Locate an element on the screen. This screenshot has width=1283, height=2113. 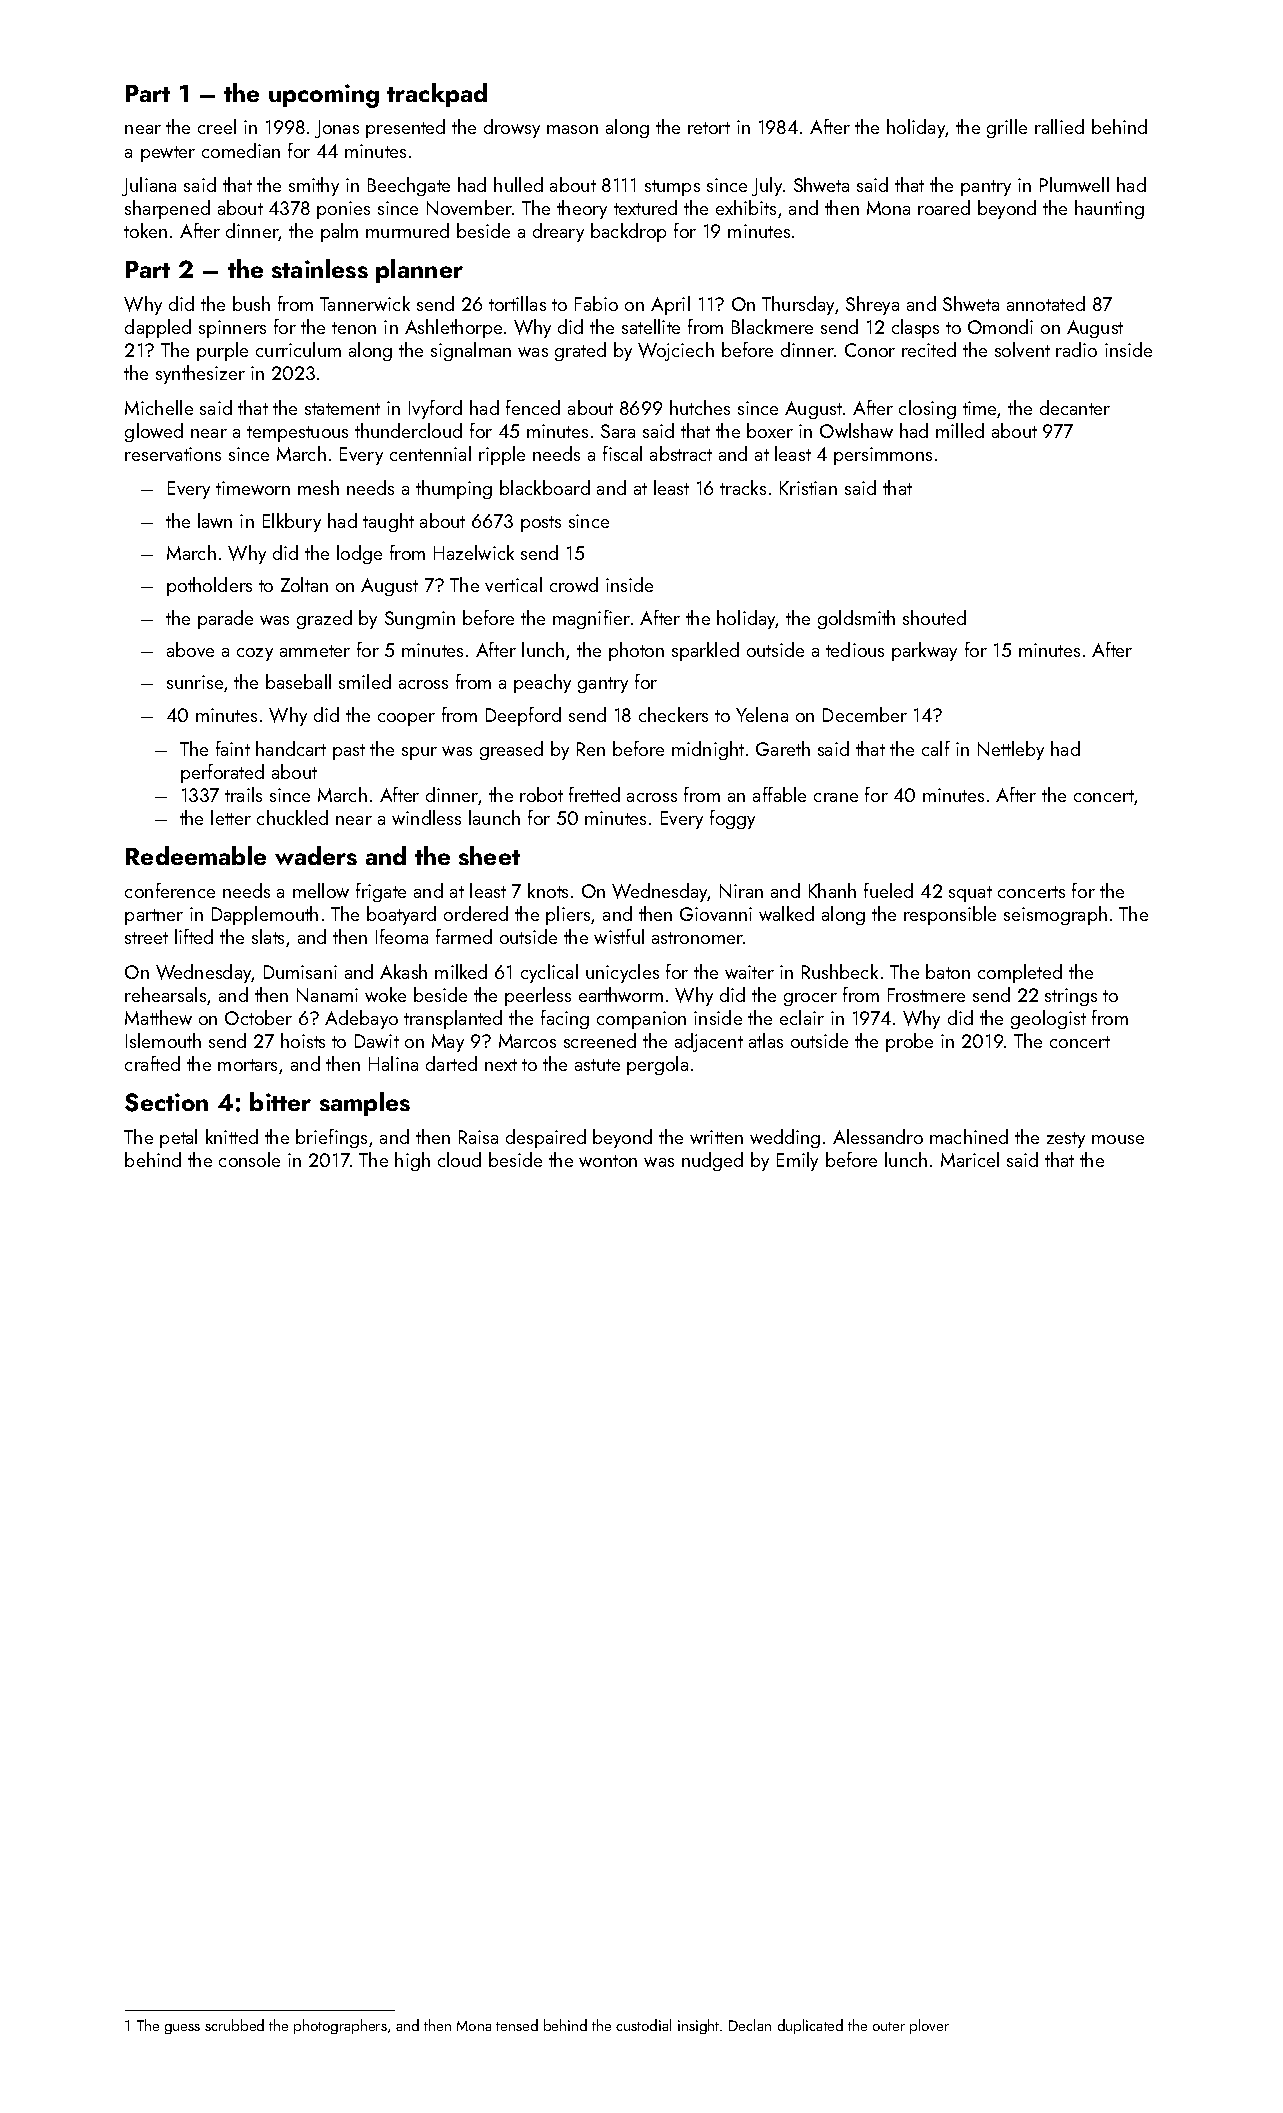
annotated is located at coordinates (1046, 303).
